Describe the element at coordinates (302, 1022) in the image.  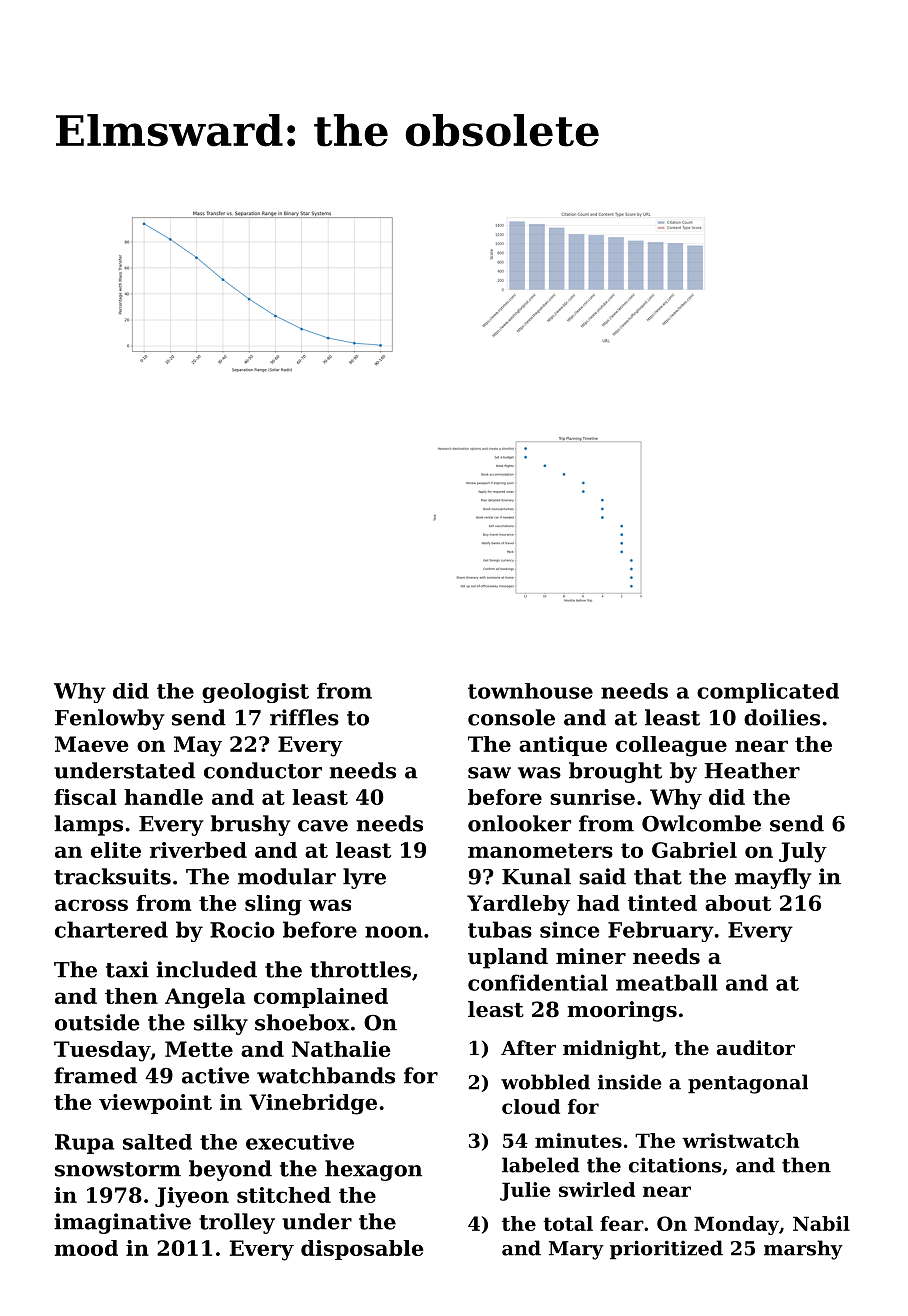
I see `shoebox` at that location.
